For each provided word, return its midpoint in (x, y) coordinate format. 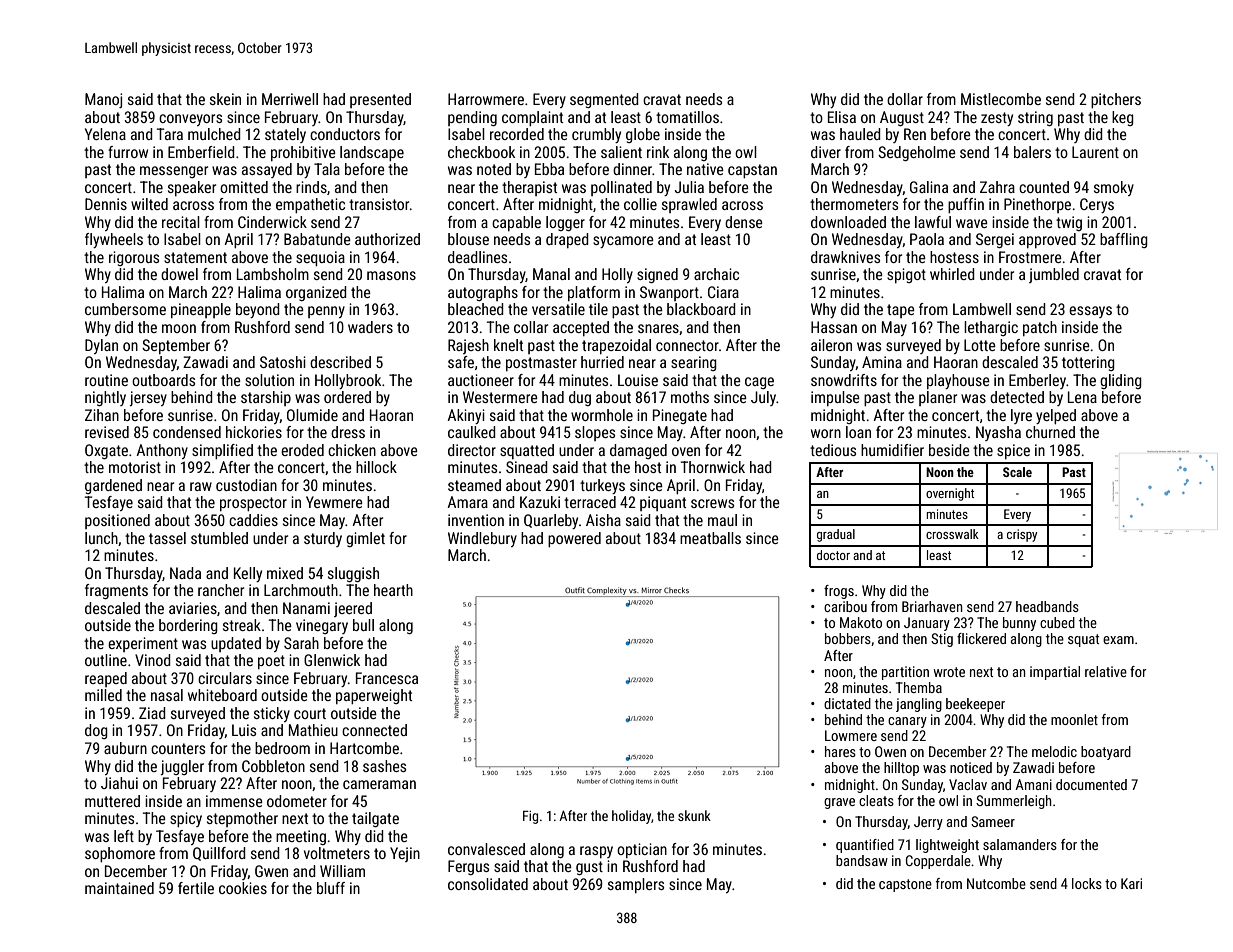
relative (1106, 671)
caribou (845, 606)
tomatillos (687, 117)
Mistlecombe (1001, 99)
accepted (581, 328)
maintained (119, 888)
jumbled (1054, 275)
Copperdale (938, 862)
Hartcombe (364, 748)
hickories (254, 432)
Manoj (103, 100)
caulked (472, 432)
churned (1050, 432)
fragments (116, 591)
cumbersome (125, 309)
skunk (694, 815)
